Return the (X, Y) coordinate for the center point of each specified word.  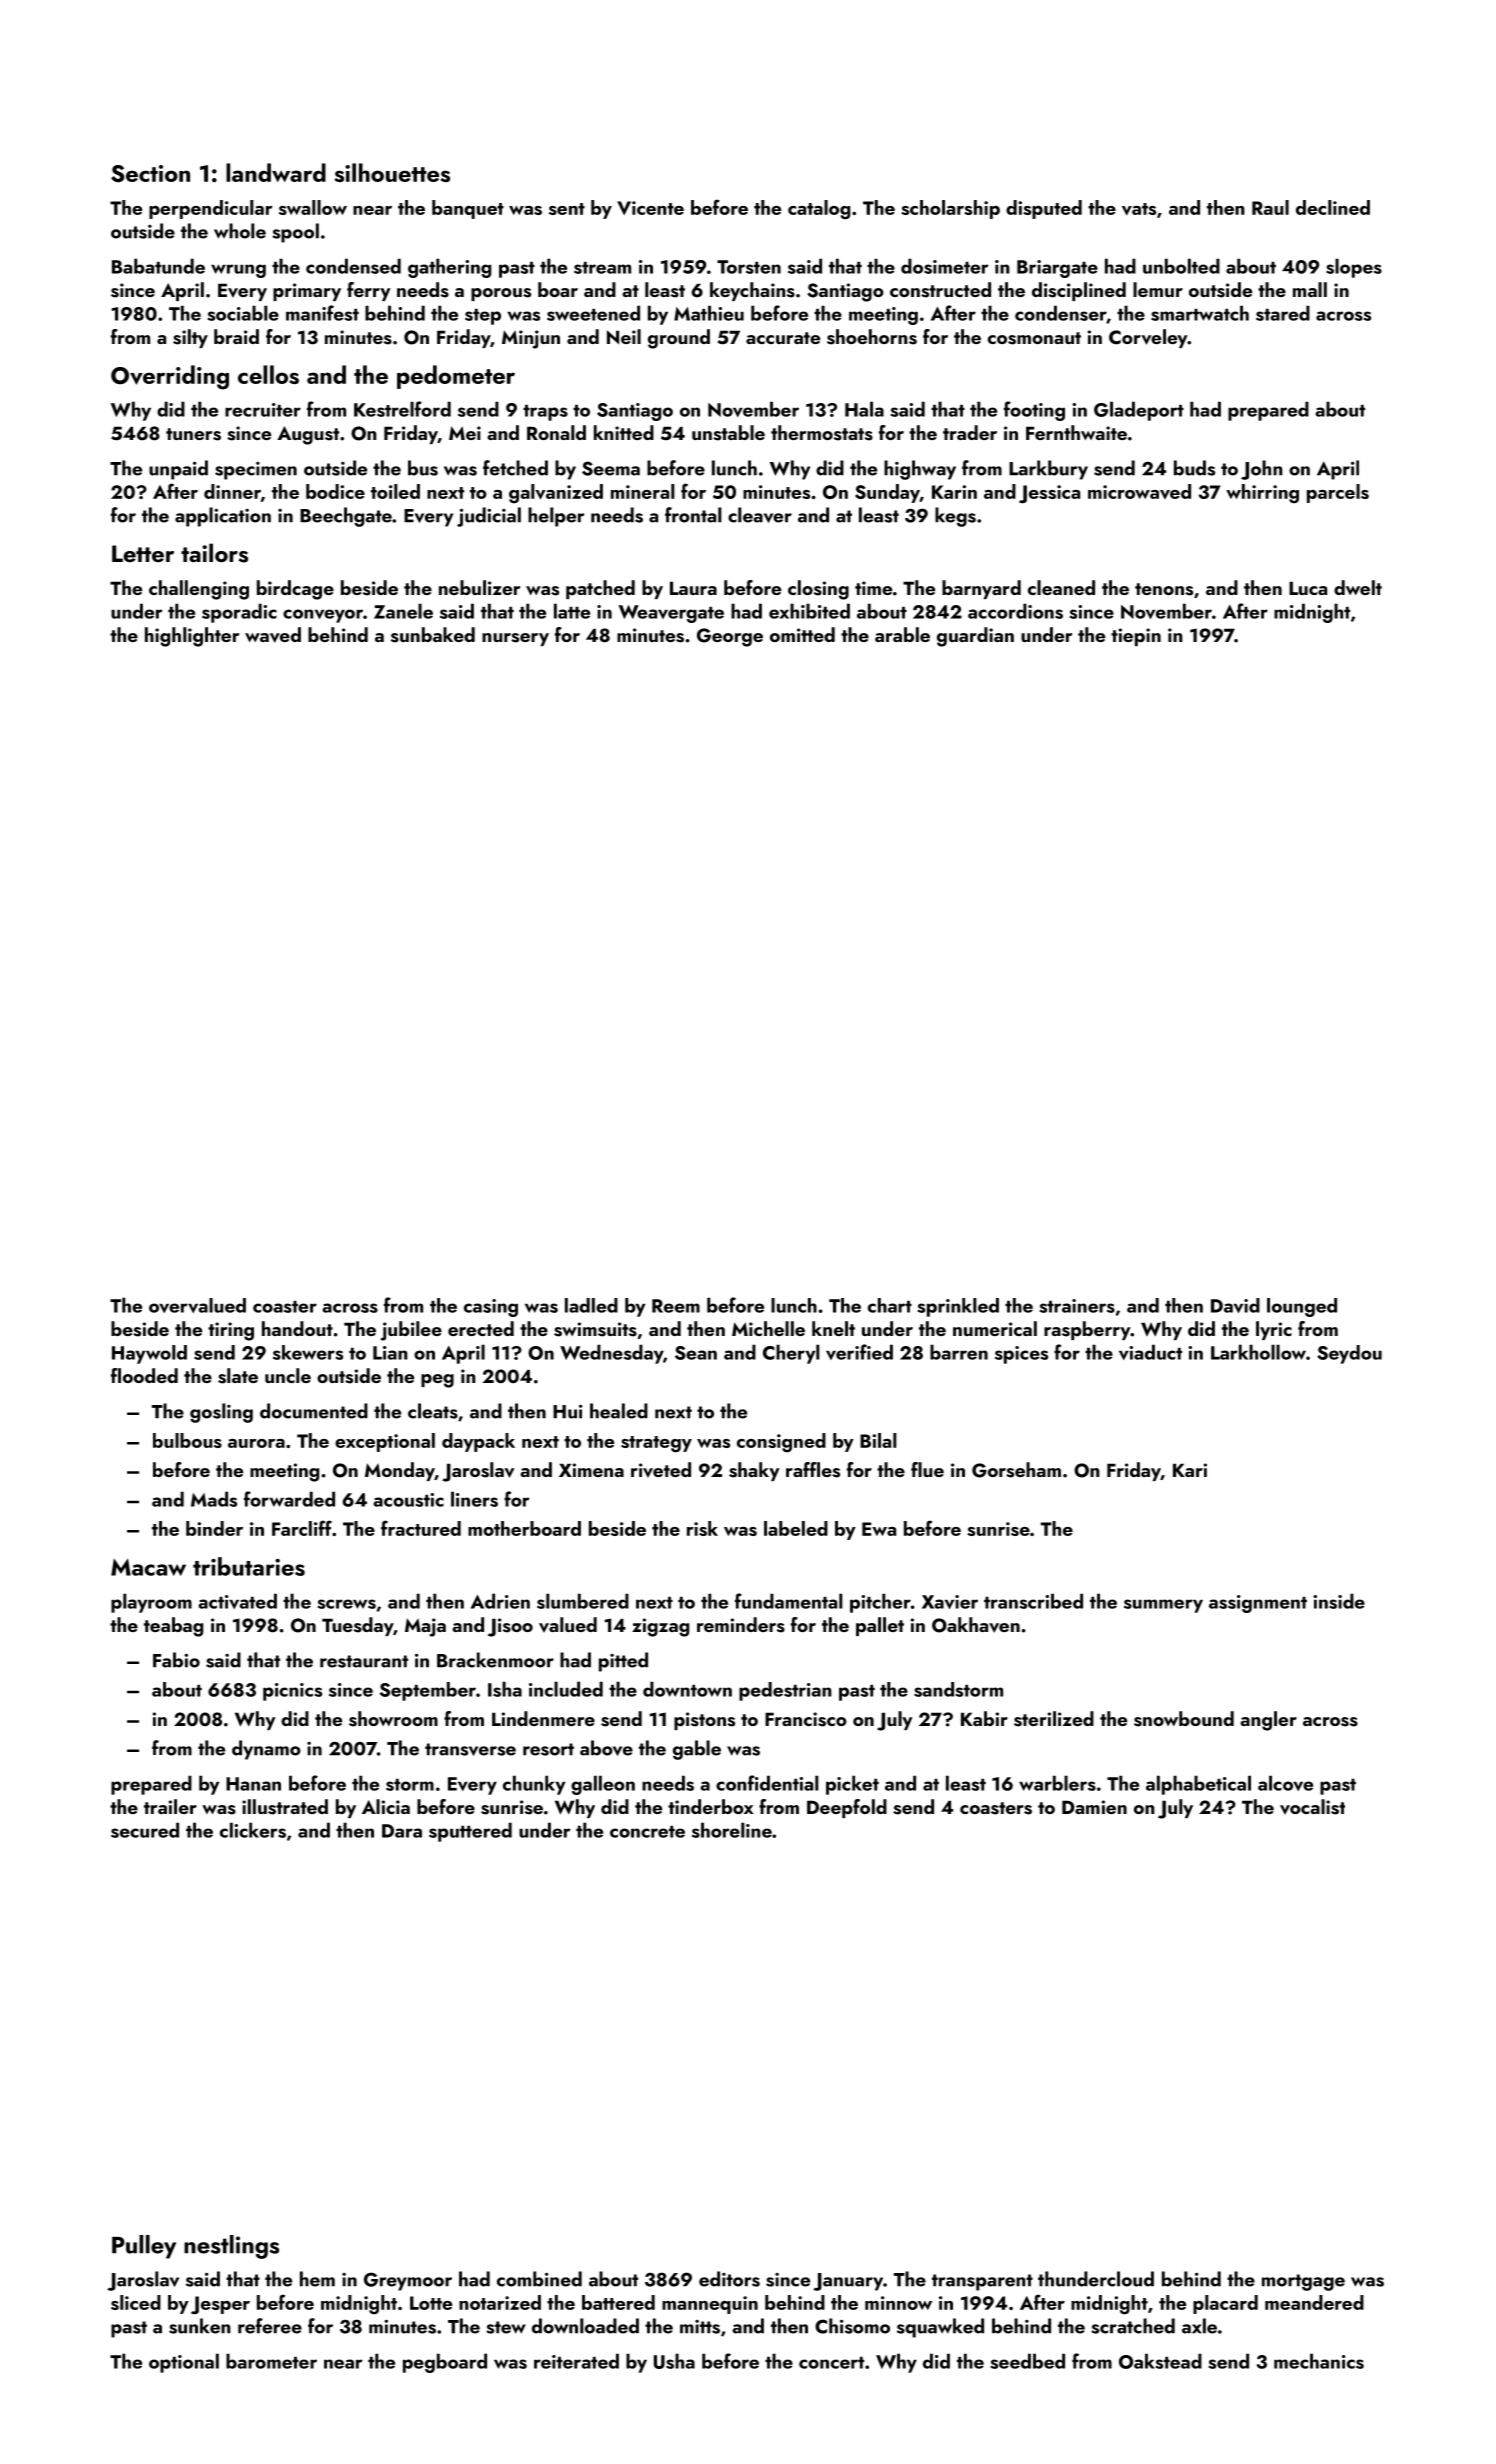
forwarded (289, 1499)
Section (150, 174)
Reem (676, 1306)
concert (831, 2363)
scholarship (950, 209)
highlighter (192, 637)
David (1235, 1305)
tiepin (1136, 637)
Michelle (768, 1328)
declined (1333, 207)
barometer (271, 2361)
